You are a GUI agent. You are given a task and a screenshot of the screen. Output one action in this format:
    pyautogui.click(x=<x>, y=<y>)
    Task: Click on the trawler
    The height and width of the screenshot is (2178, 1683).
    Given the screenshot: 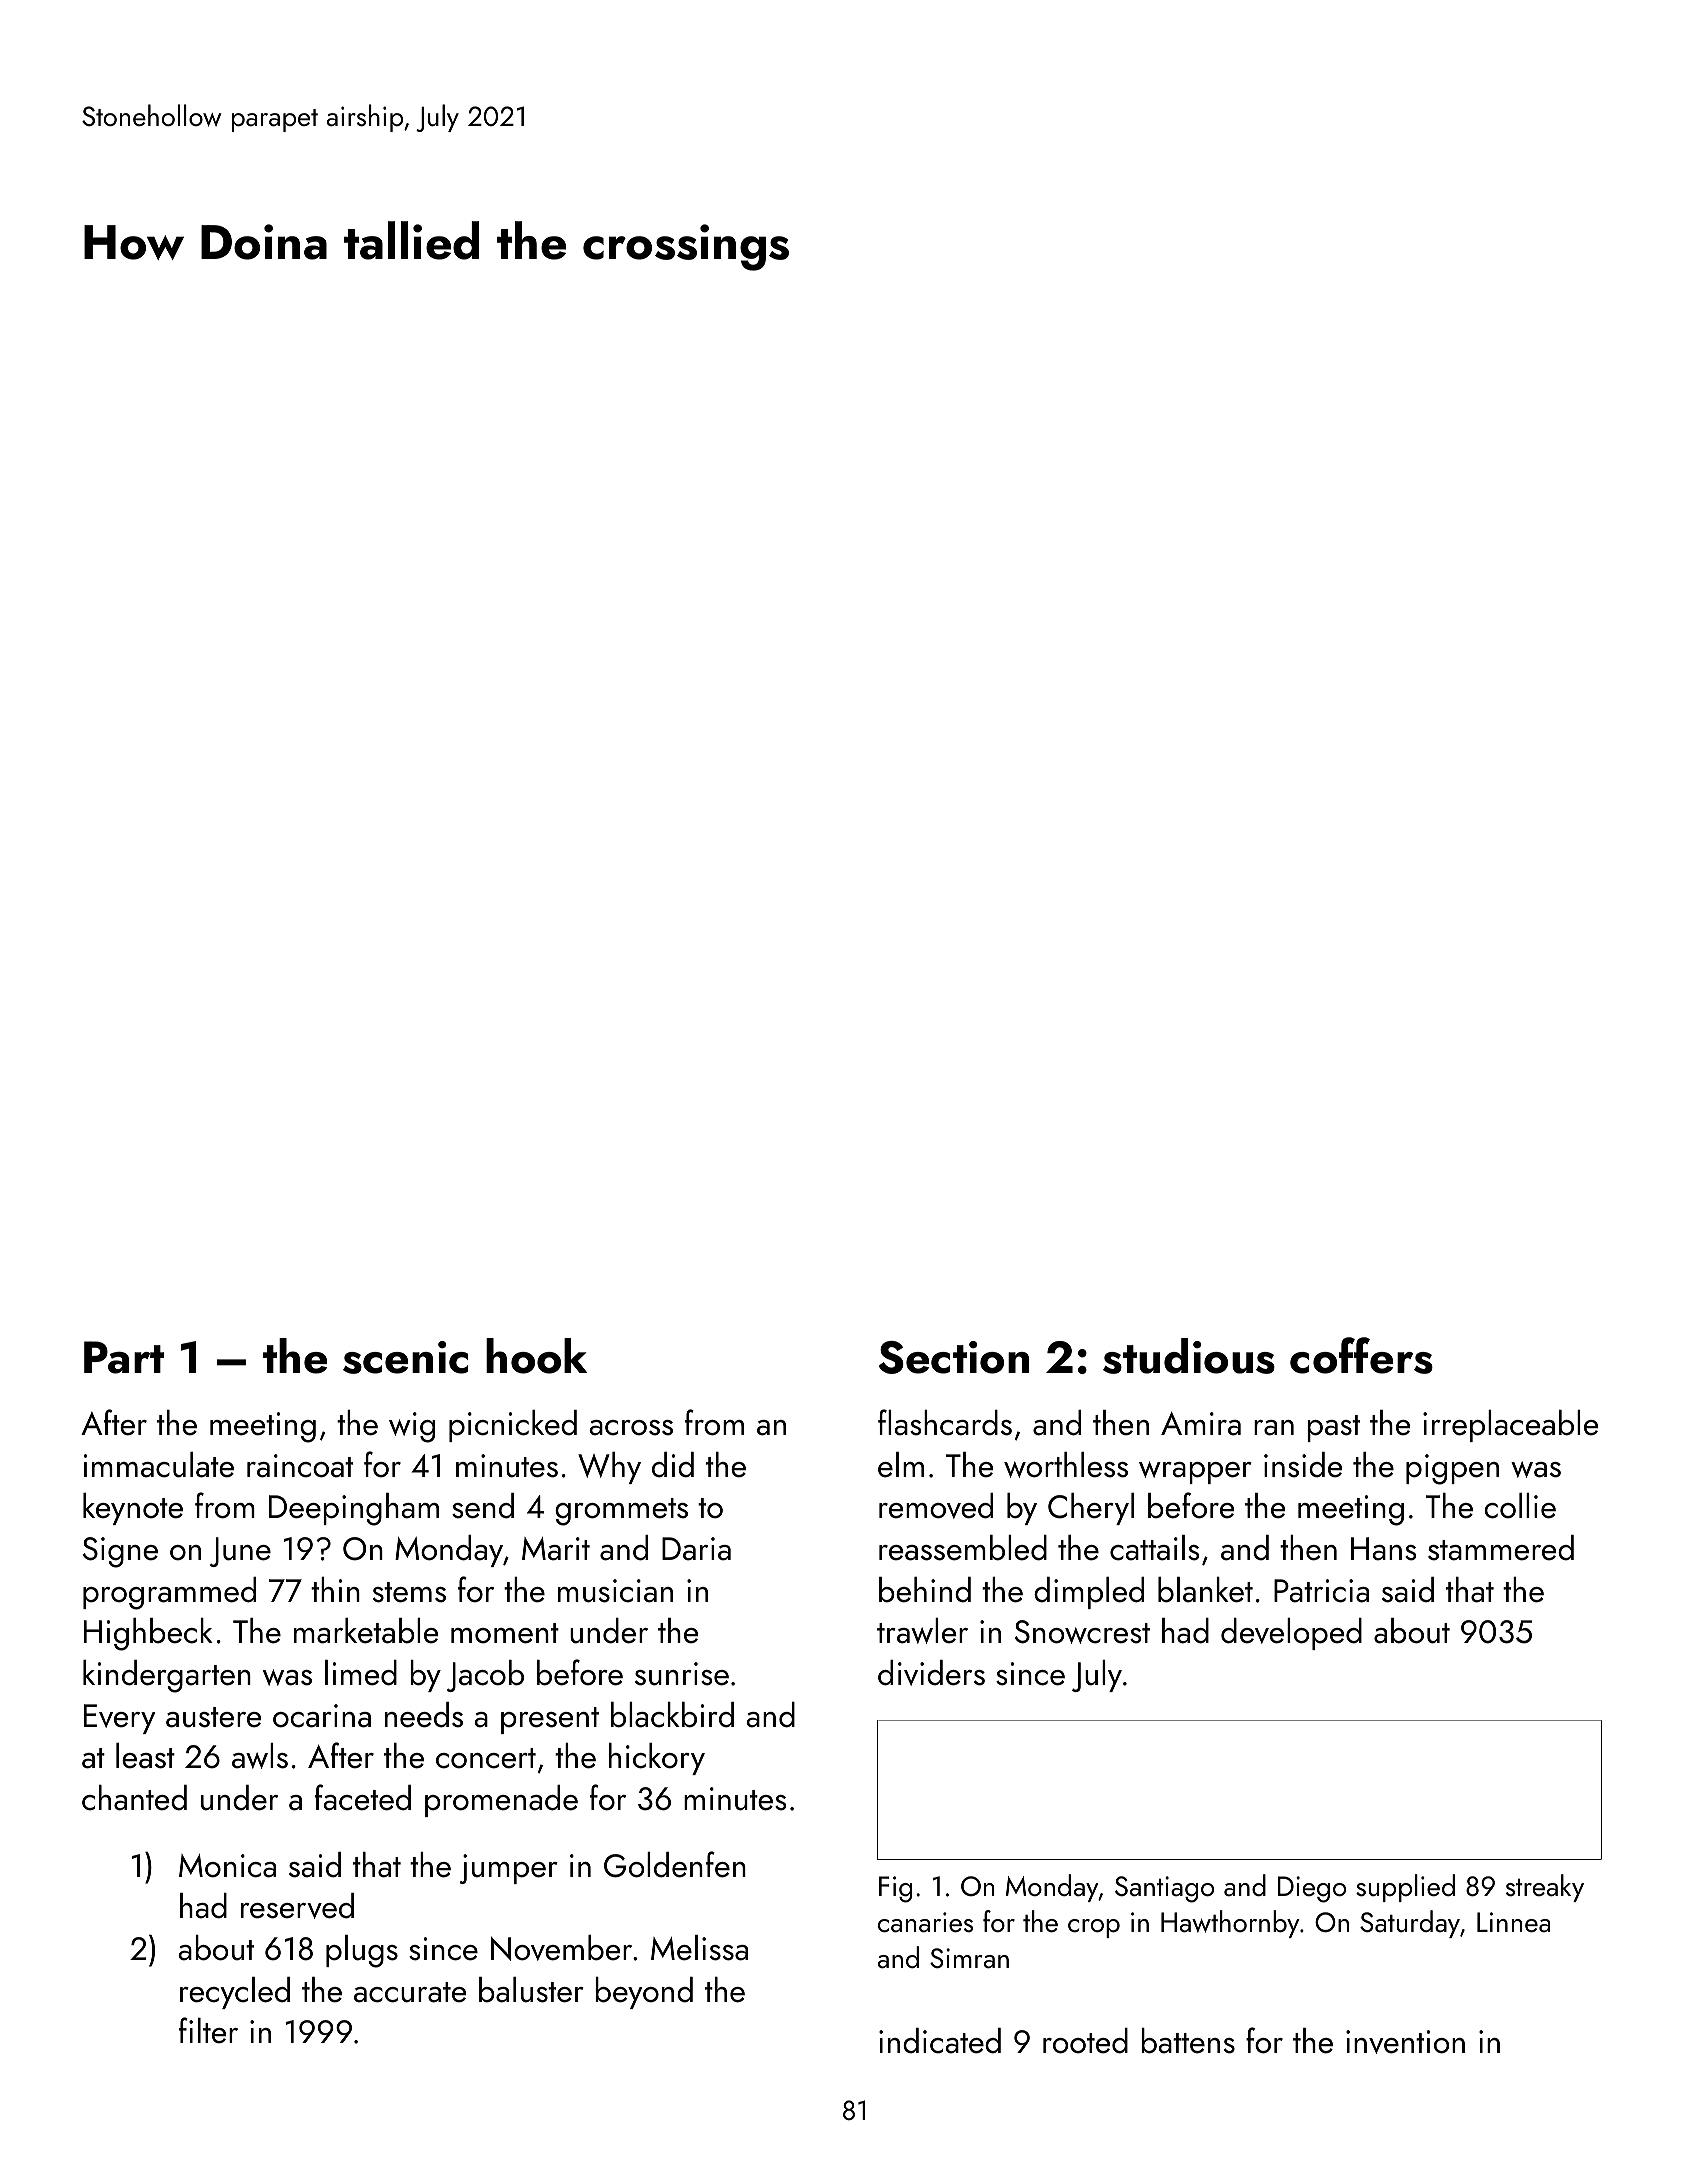 What is the action you would take?
    pyautogui.click(x=922, y=1631)
